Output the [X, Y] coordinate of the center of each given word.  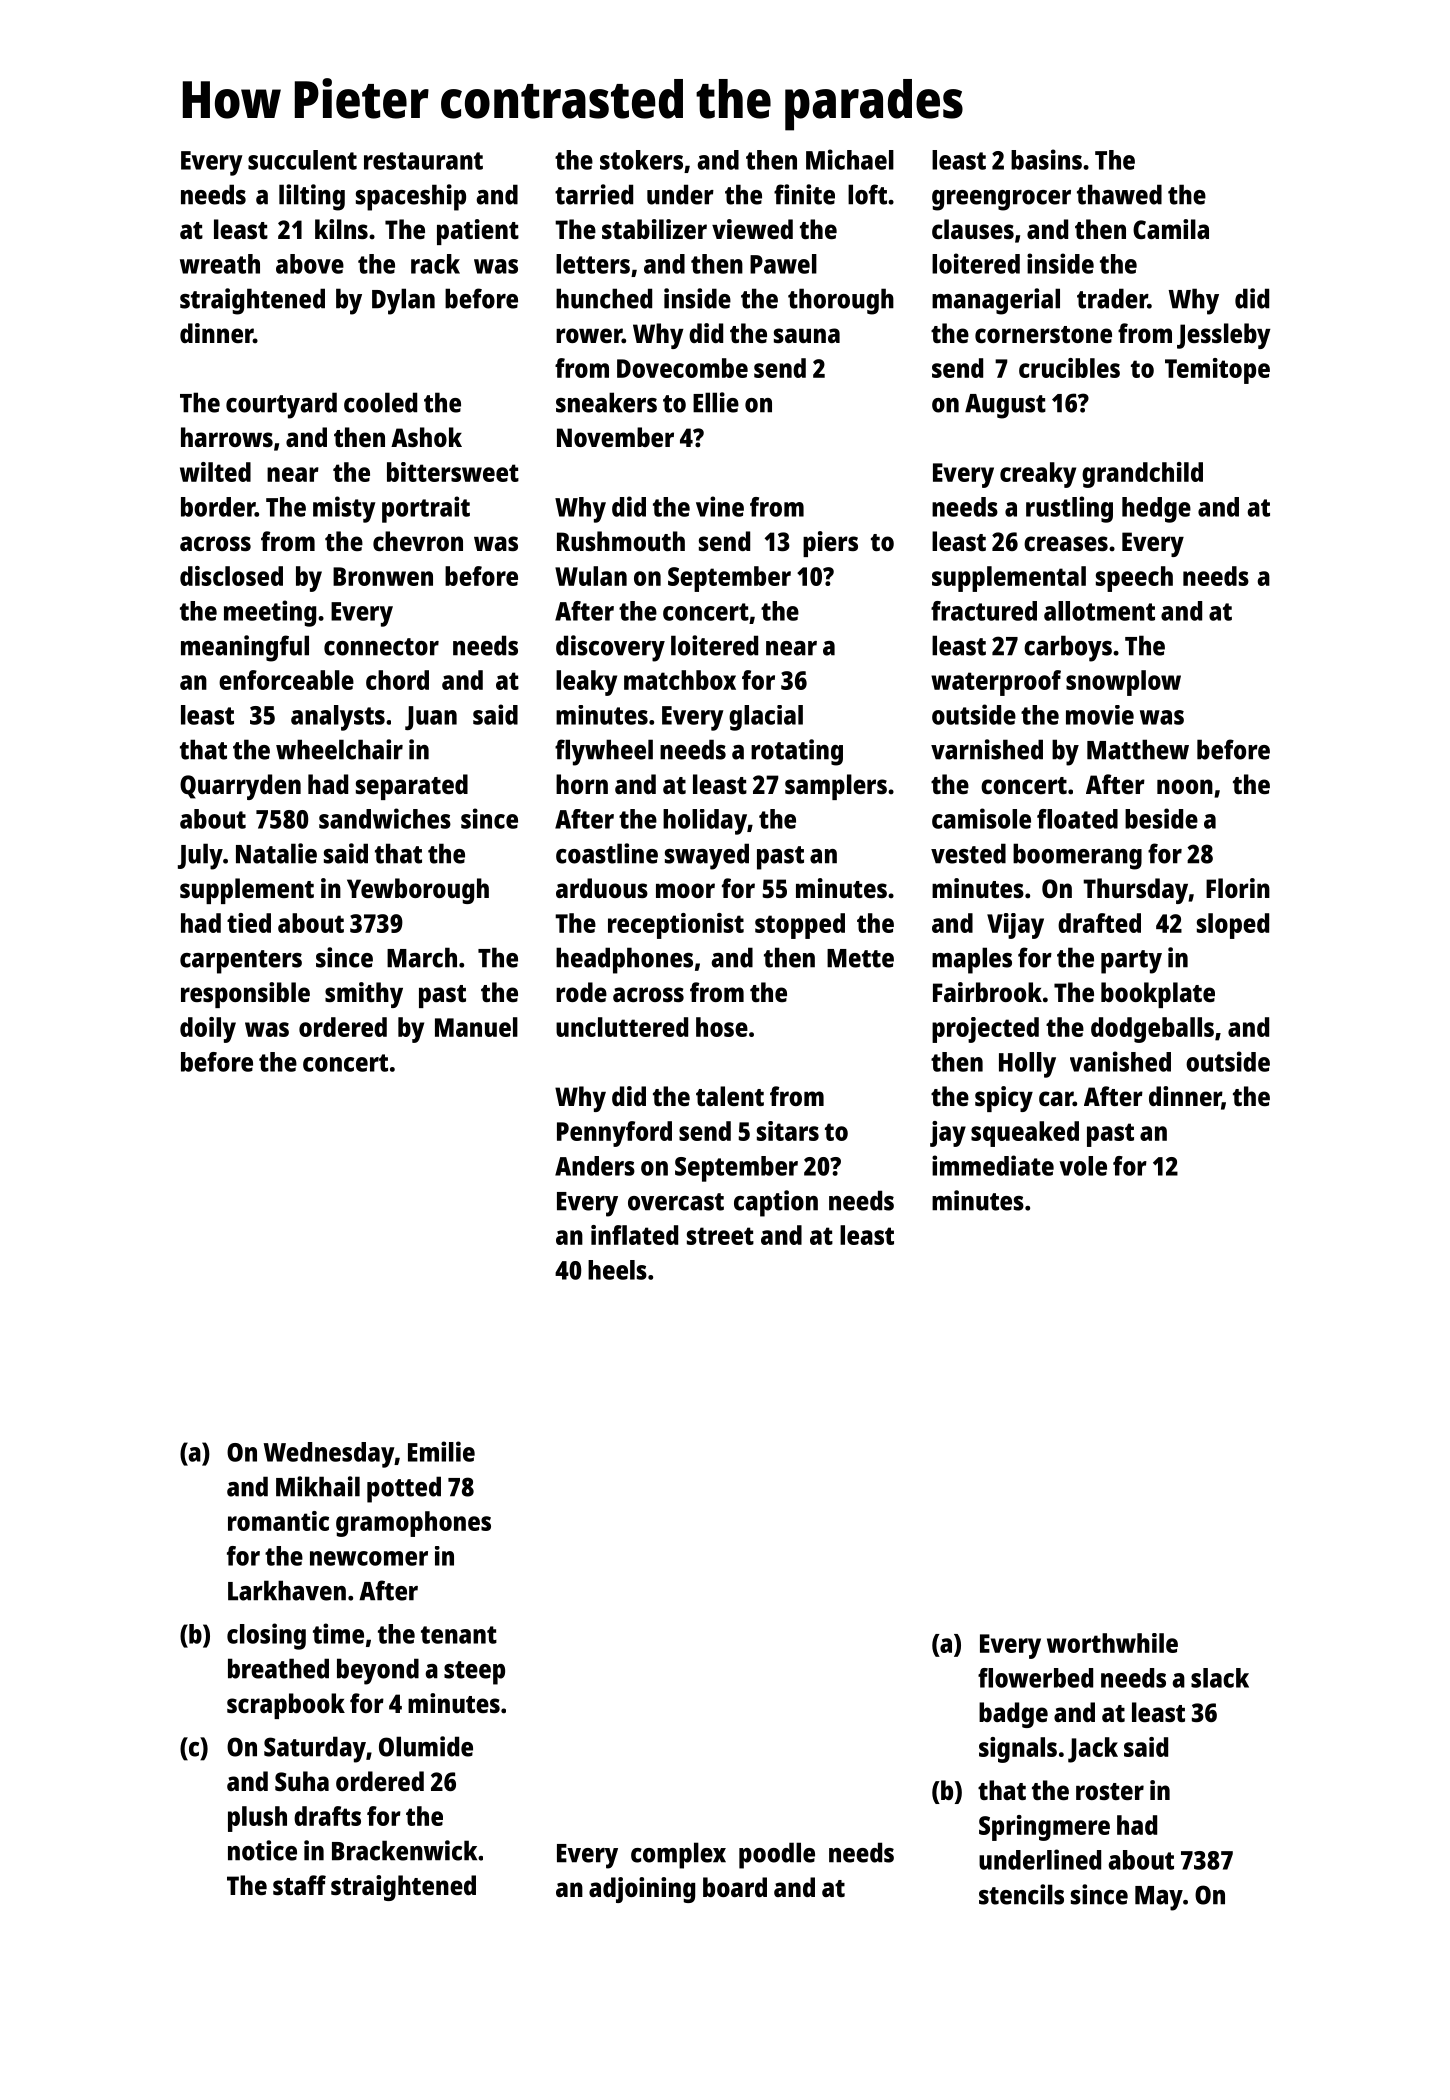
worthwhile [1112, 1643]
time [338, 1633]
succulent [302, 160]
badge [1013, 1715]
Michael [850, 159]
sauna [807, 335]
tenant [459, 1635]
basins [1046, 159]
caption [776, 1203]
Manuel [476, 1027]
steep [474, 1673]
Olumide [426, 1746]
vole [1083, 1166]
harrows [227, 437]
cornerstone [1043, 334]
